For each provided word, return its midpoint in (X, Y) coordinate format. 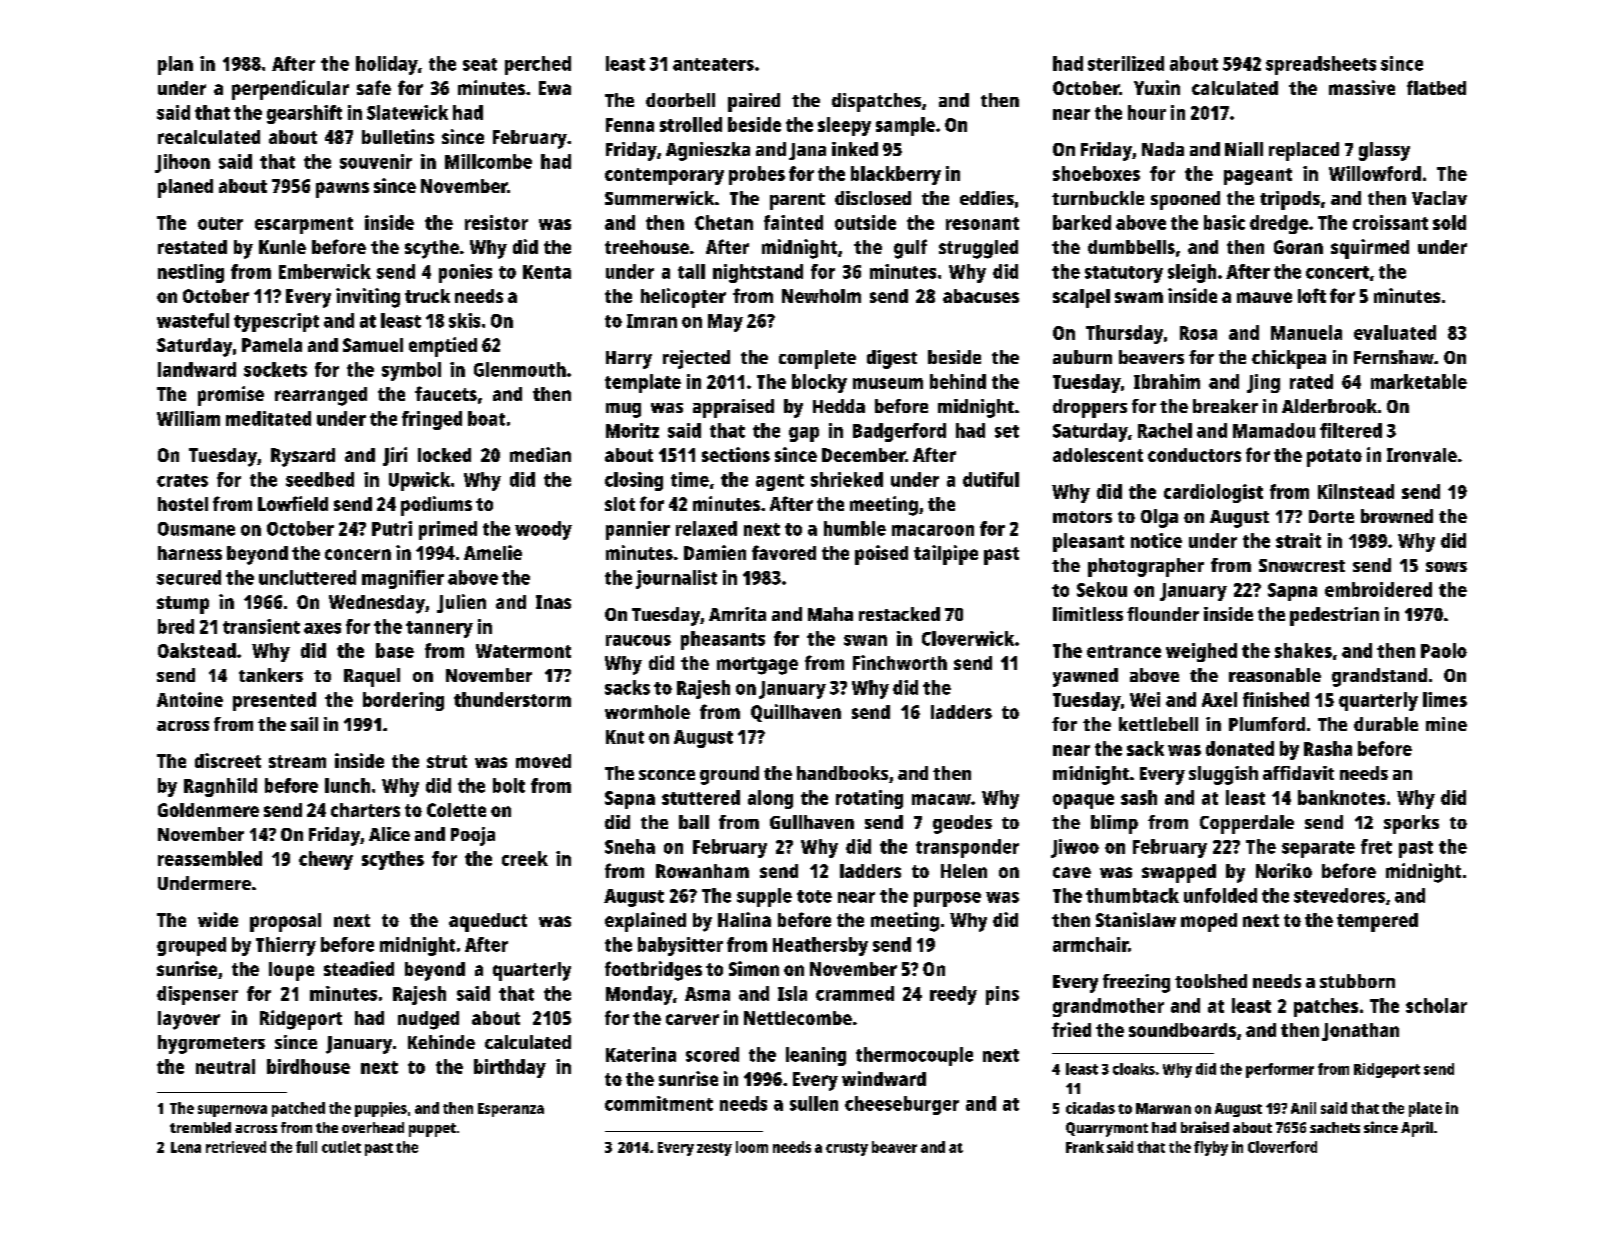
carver (692, 1019)
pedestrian (1334, 616)
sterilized (1126, 63)
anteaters (713, 64)
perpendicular (290, 90)
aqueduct (488, 922)
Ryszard (303, 457)
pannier (638, 530)
